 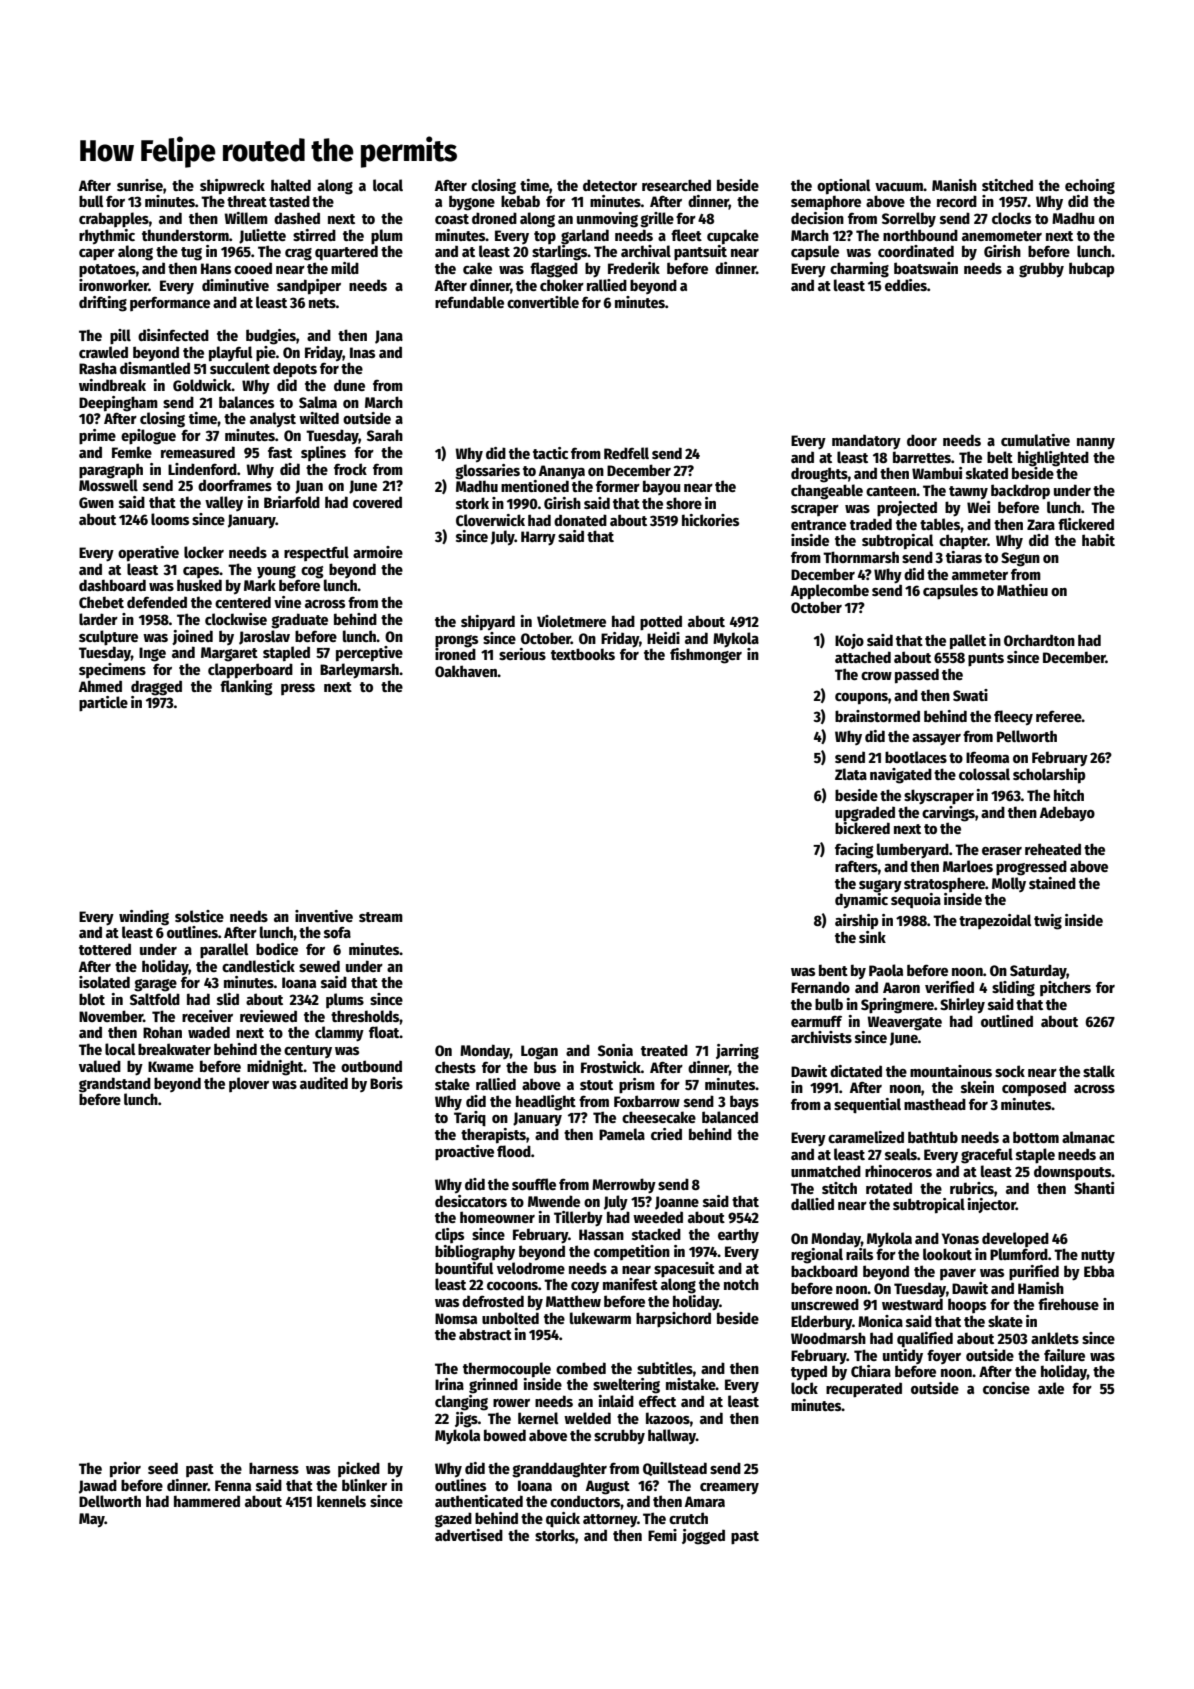 What do you see at coordinates (610, 185) in the page?
I see `detector` at bounding box center [610, 185].
